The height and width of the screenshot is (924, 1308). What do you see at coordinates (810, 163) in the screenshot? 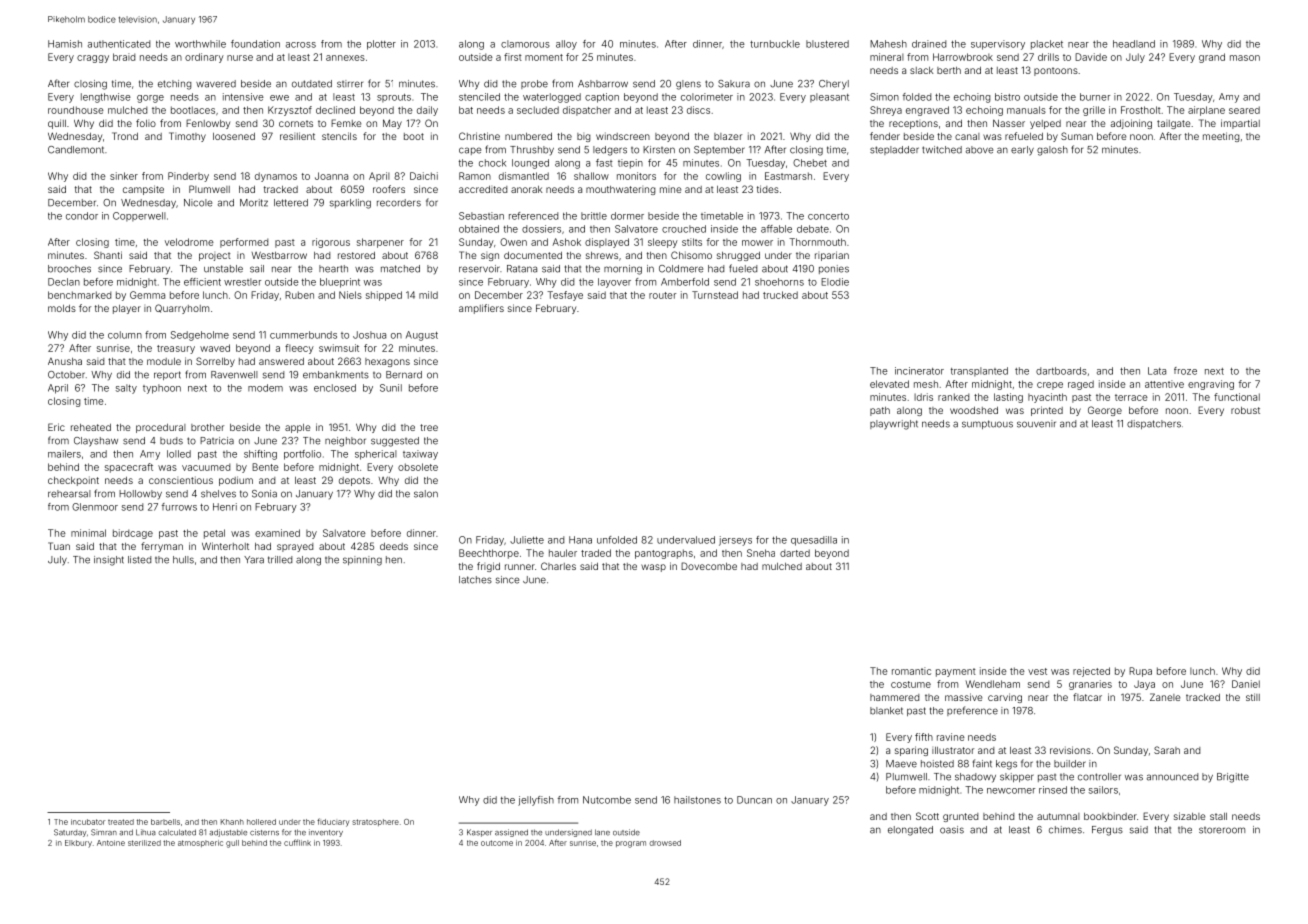
I see `Chebet` at bounding box center [810, 163].
